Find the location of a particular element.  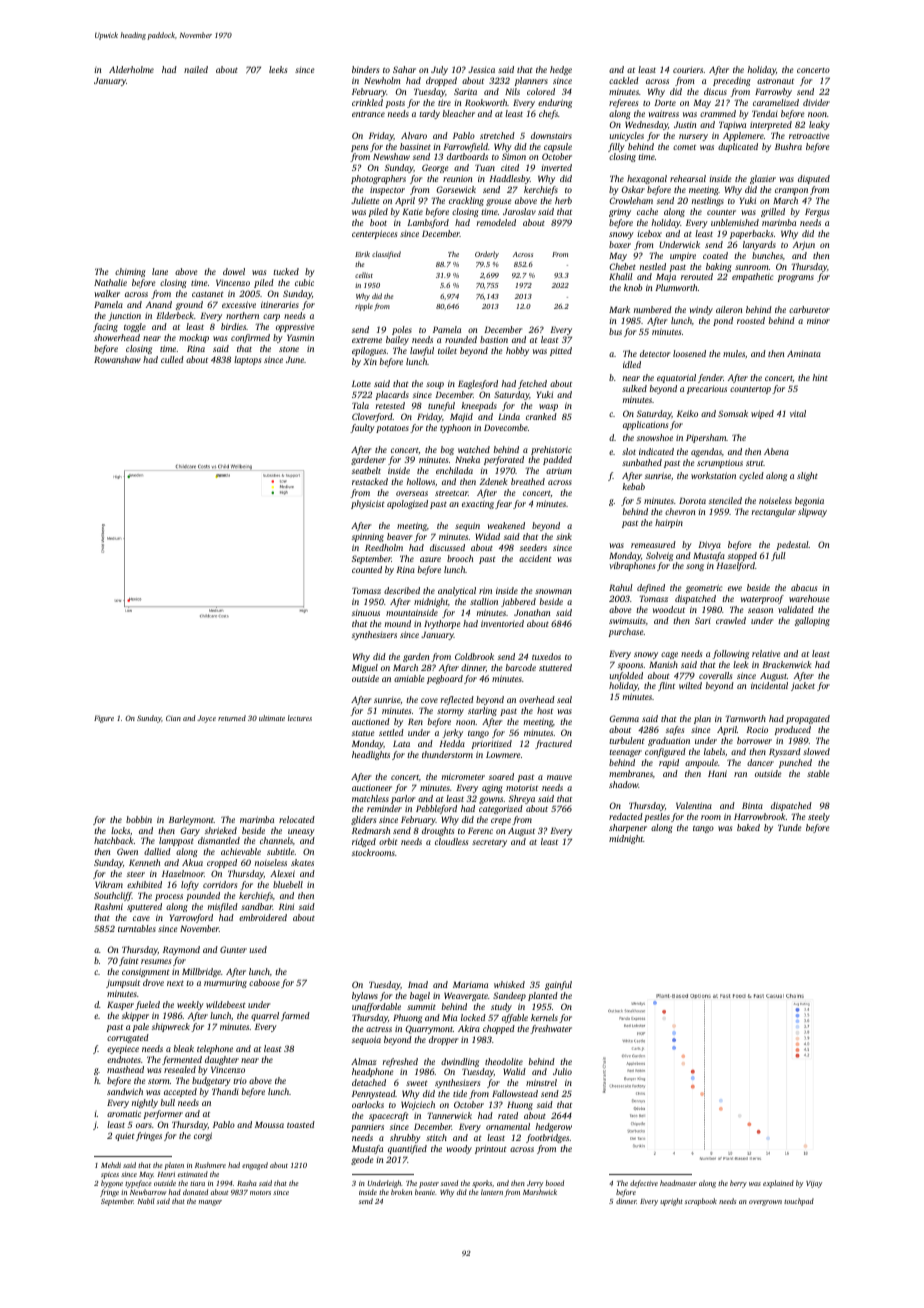

nailed is located at coordinates (196, 69).
